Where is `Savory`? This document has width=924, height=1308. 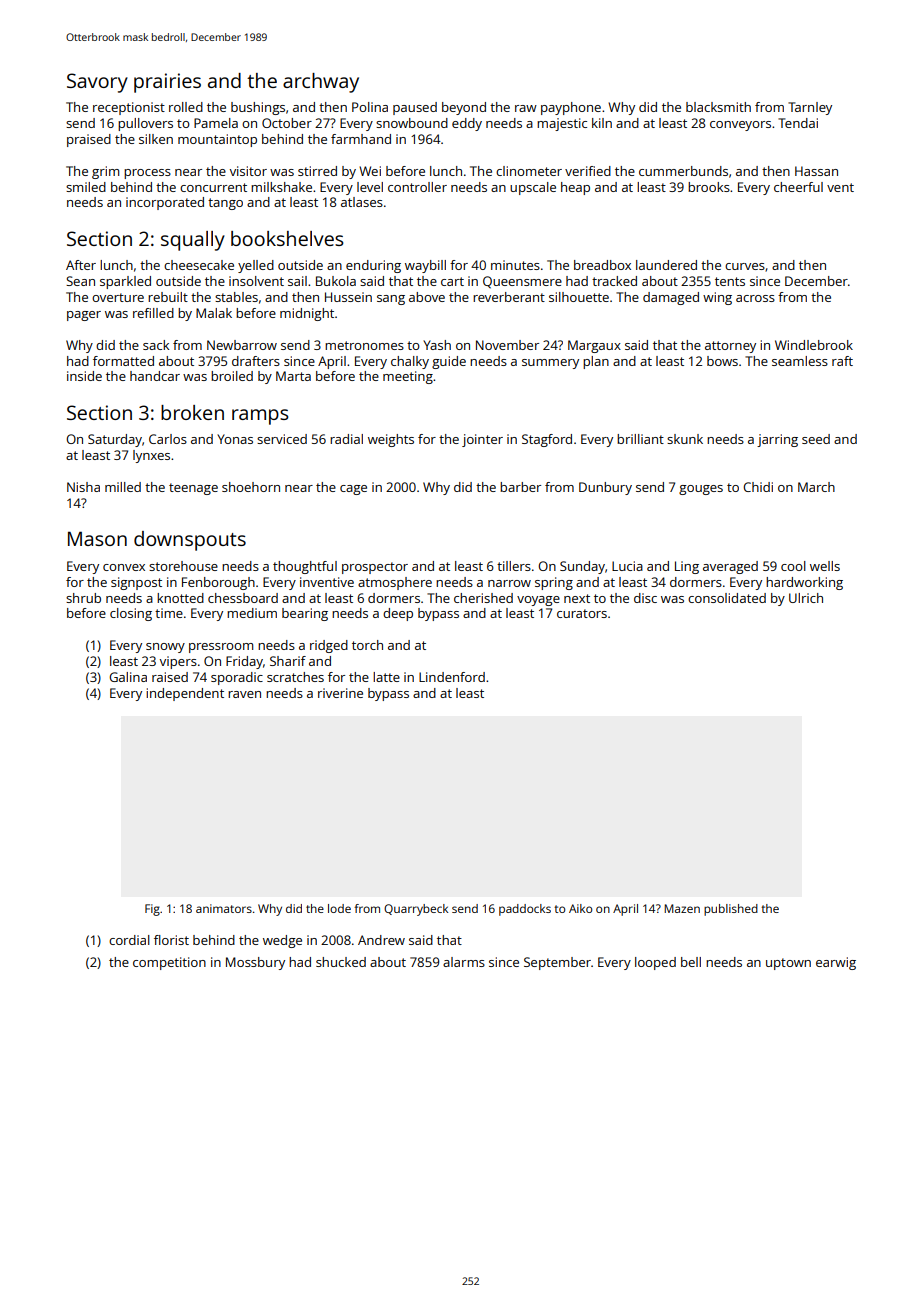
Savory is located at coordinates (97, 83).
